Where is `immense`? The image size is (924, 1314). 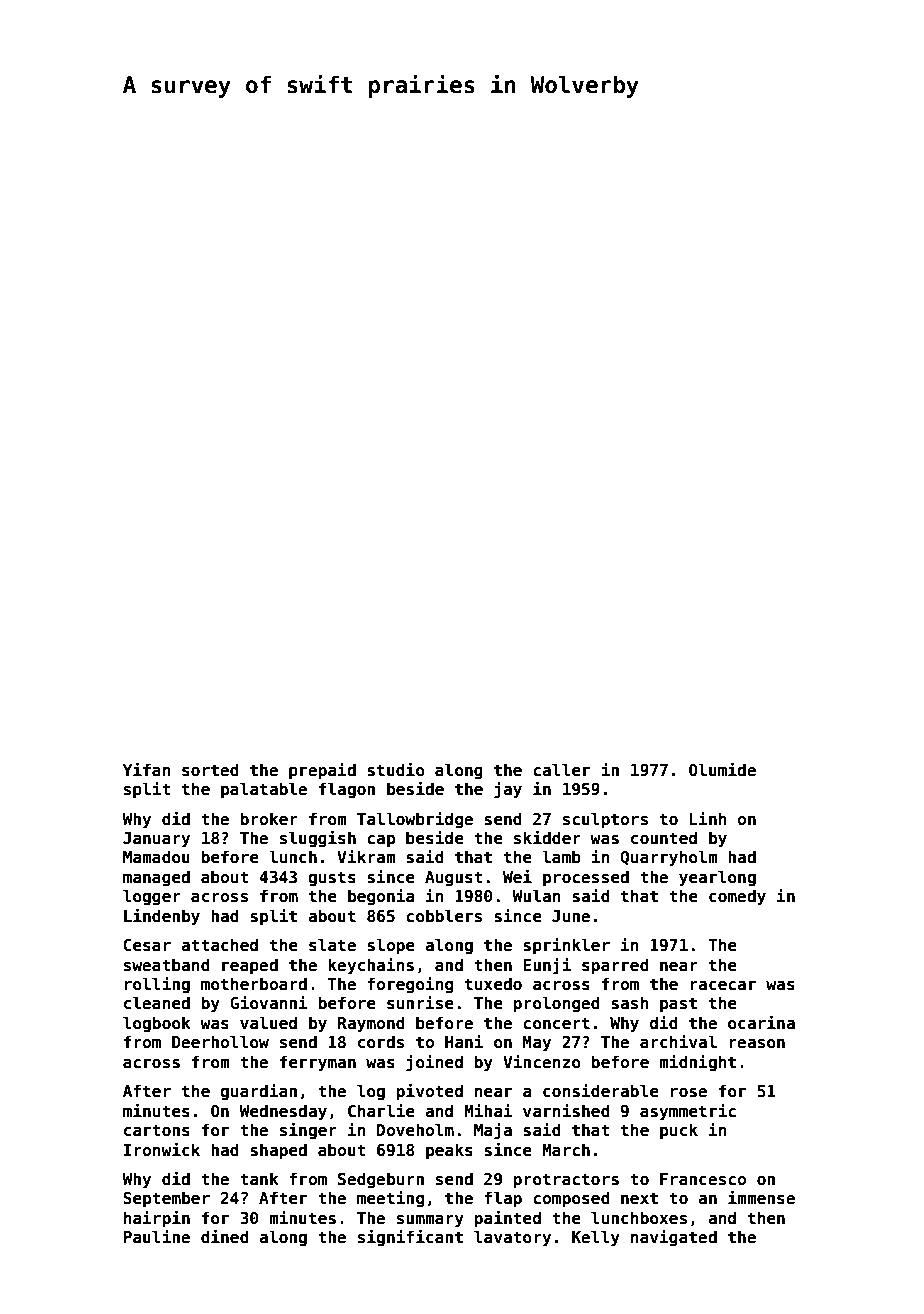
immense is located at coordinates (761, 1198).
